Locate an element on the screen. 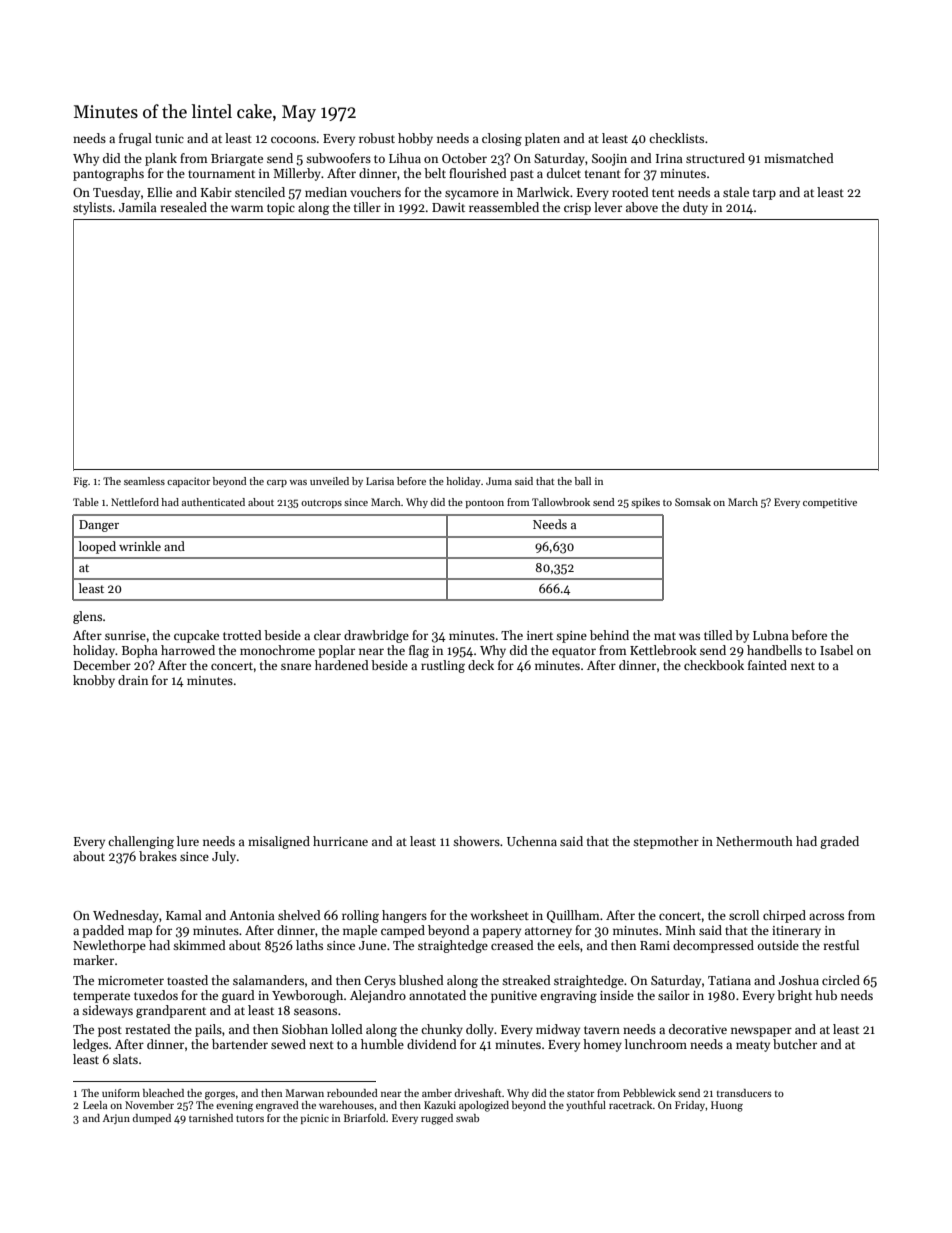 This screenshot has width=952, height=1233. hurricane is located at coordinates (340, 841).
